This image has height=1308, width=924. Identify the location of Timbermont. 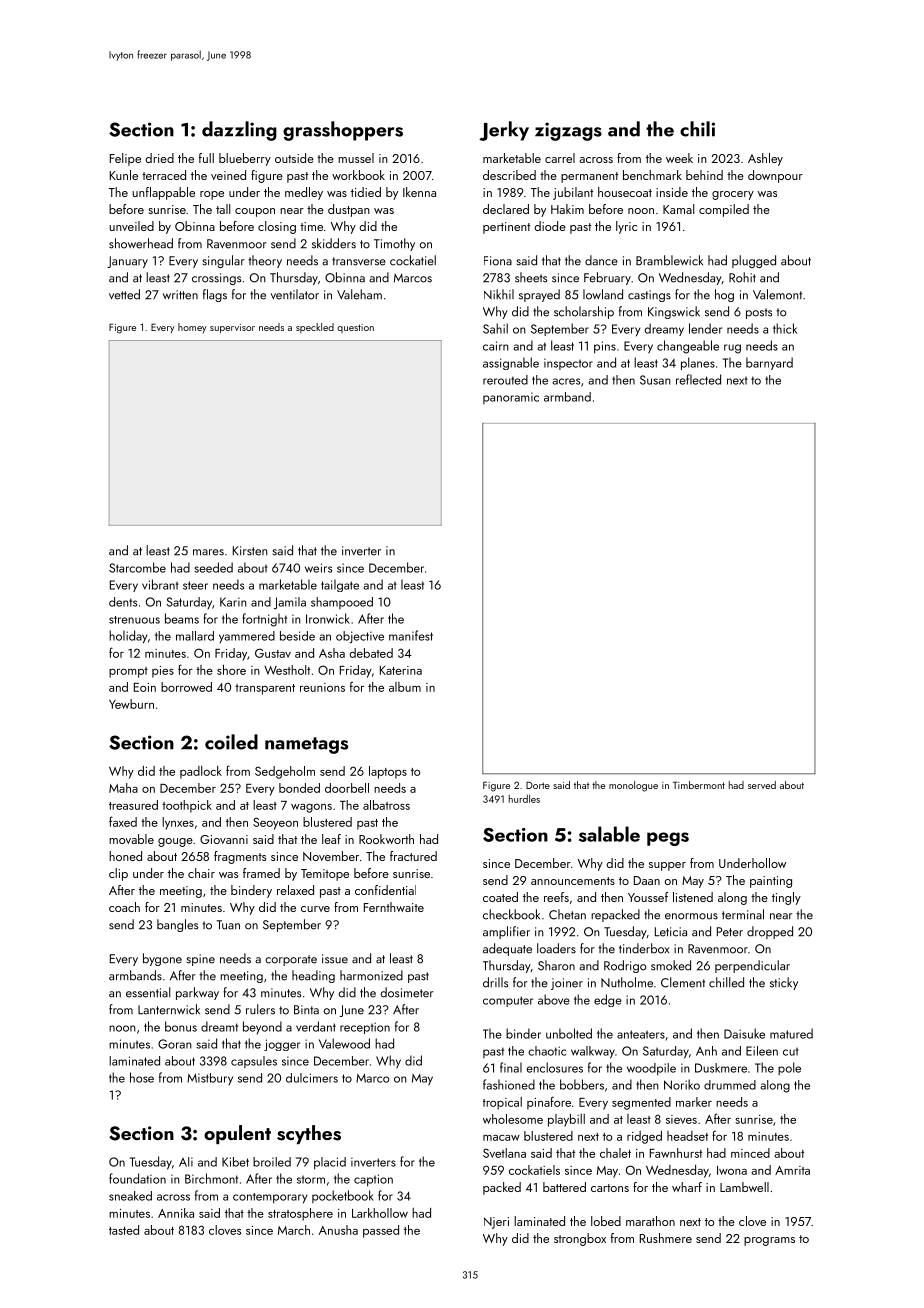
(699, 785).
